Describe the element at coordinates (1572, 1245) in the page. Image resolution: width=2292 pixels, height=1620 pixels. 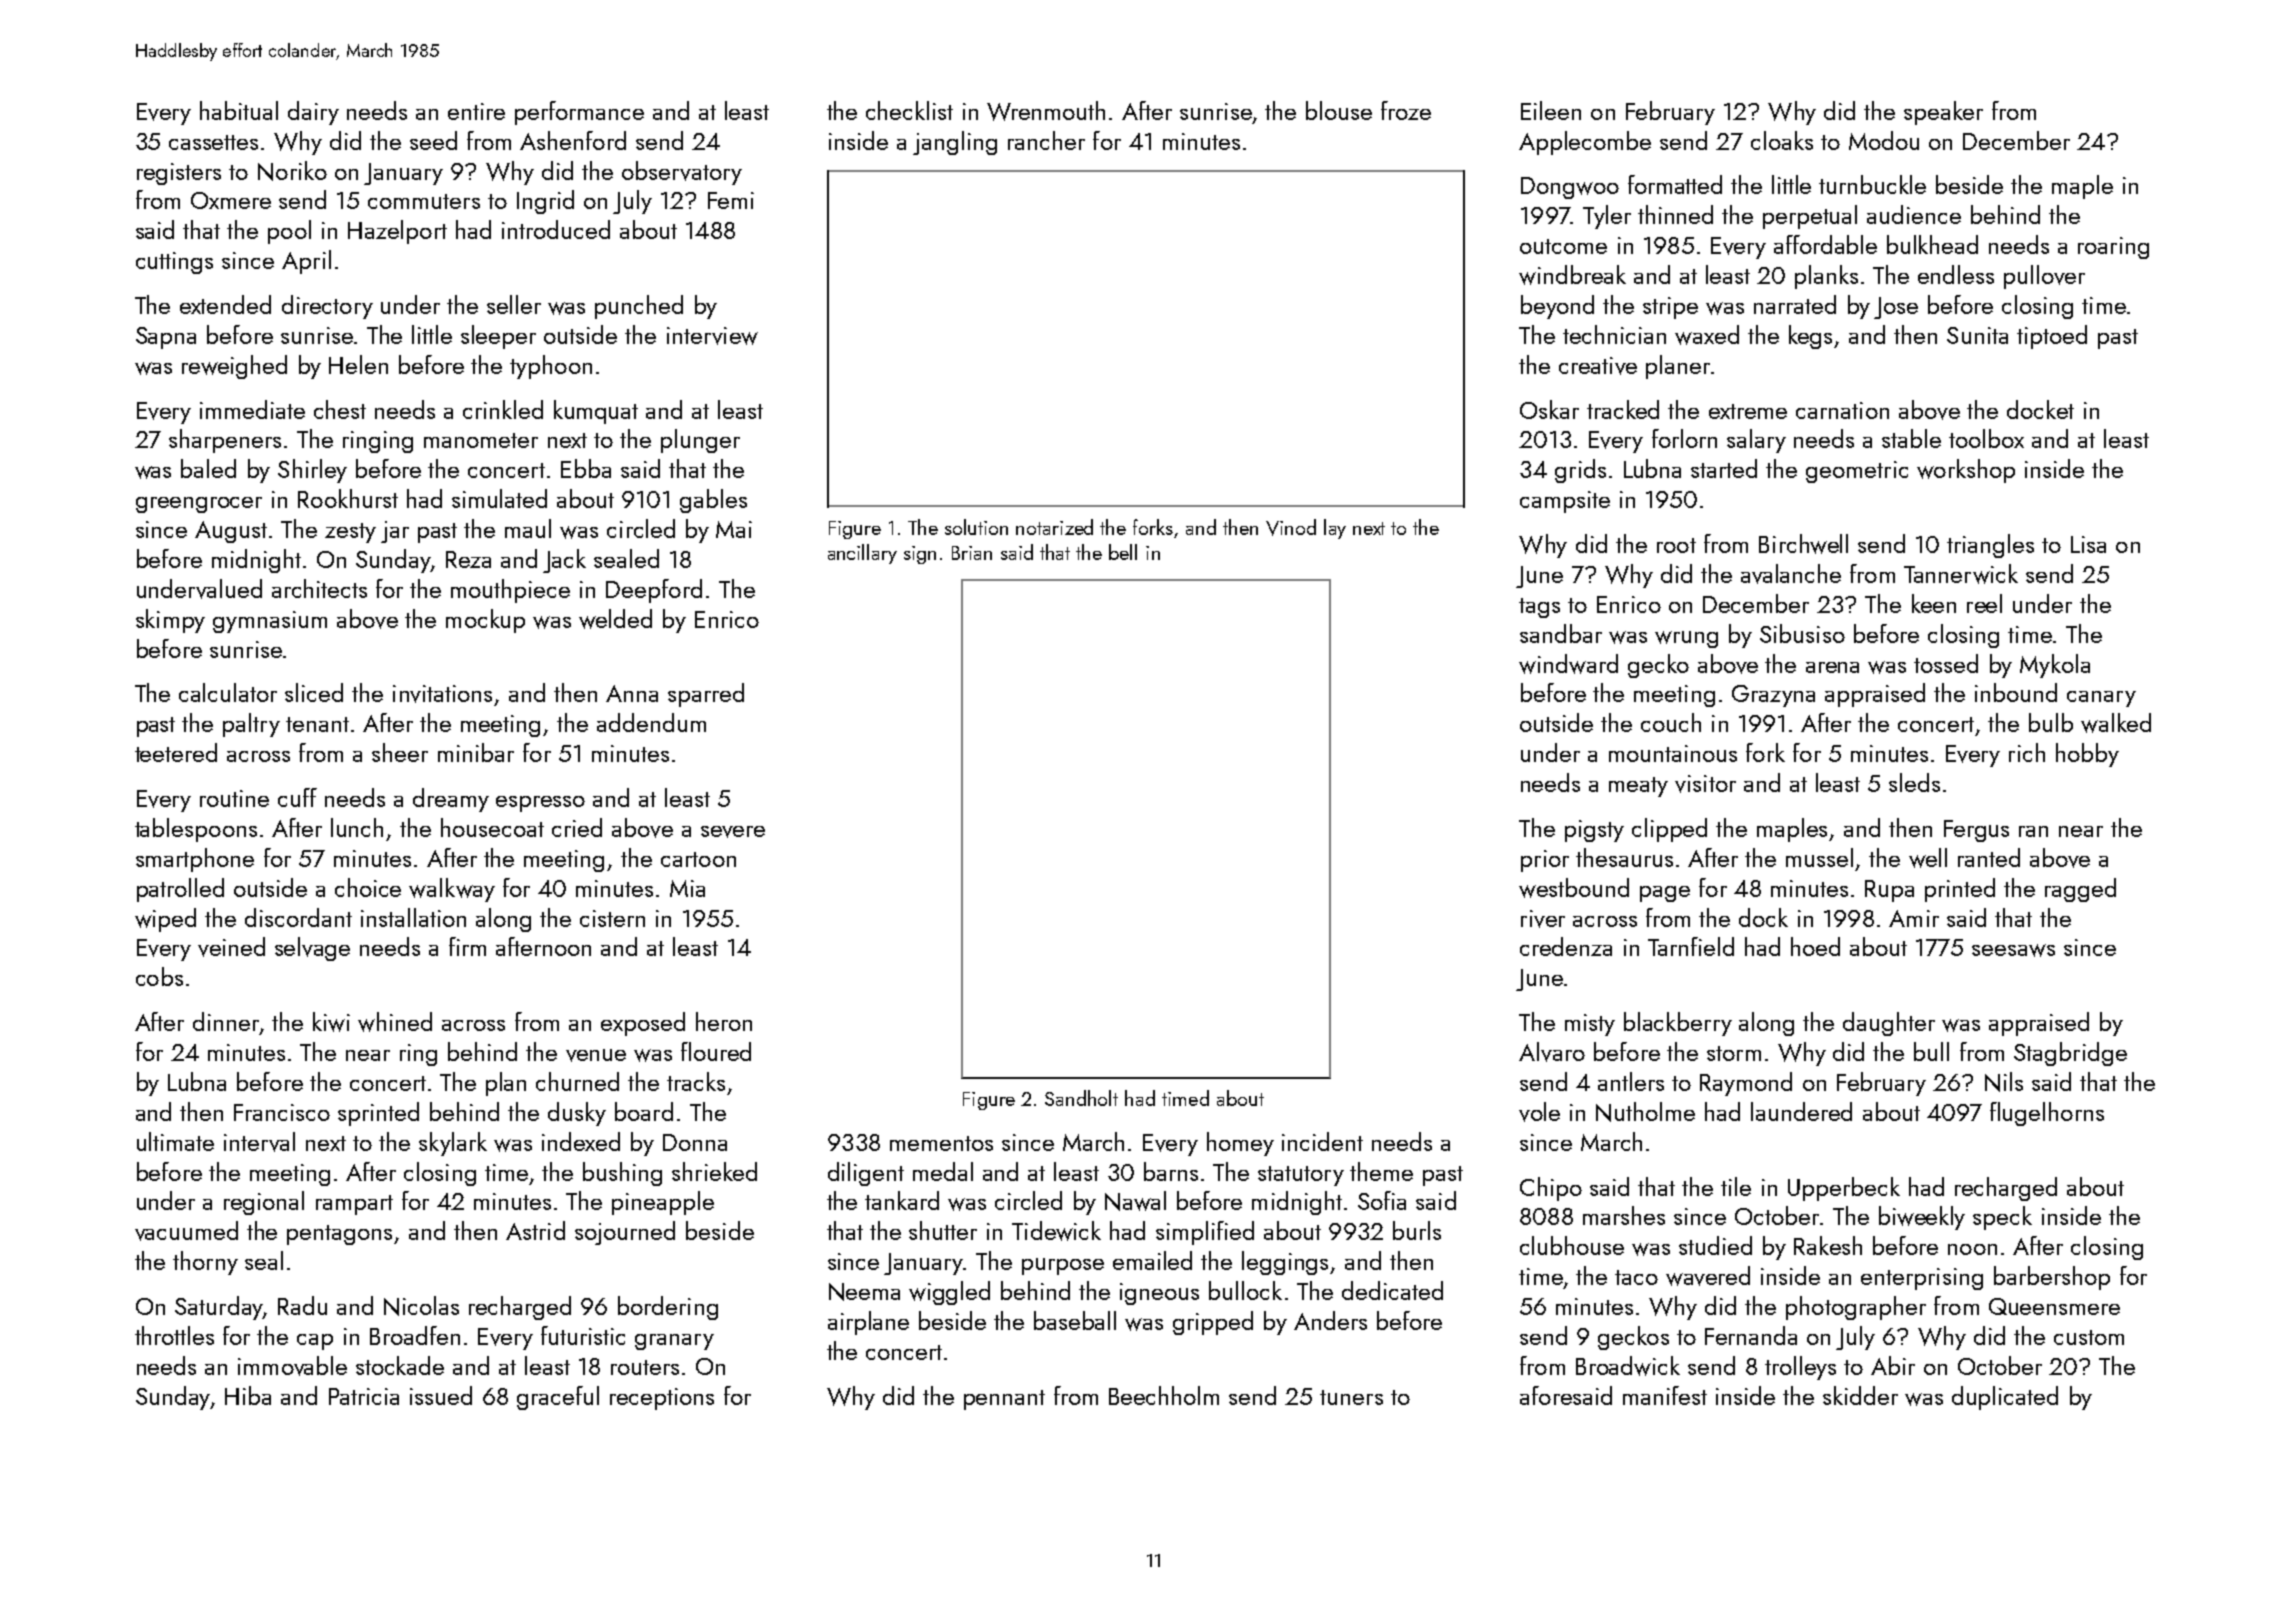
I see `clubhouse` at that location.
